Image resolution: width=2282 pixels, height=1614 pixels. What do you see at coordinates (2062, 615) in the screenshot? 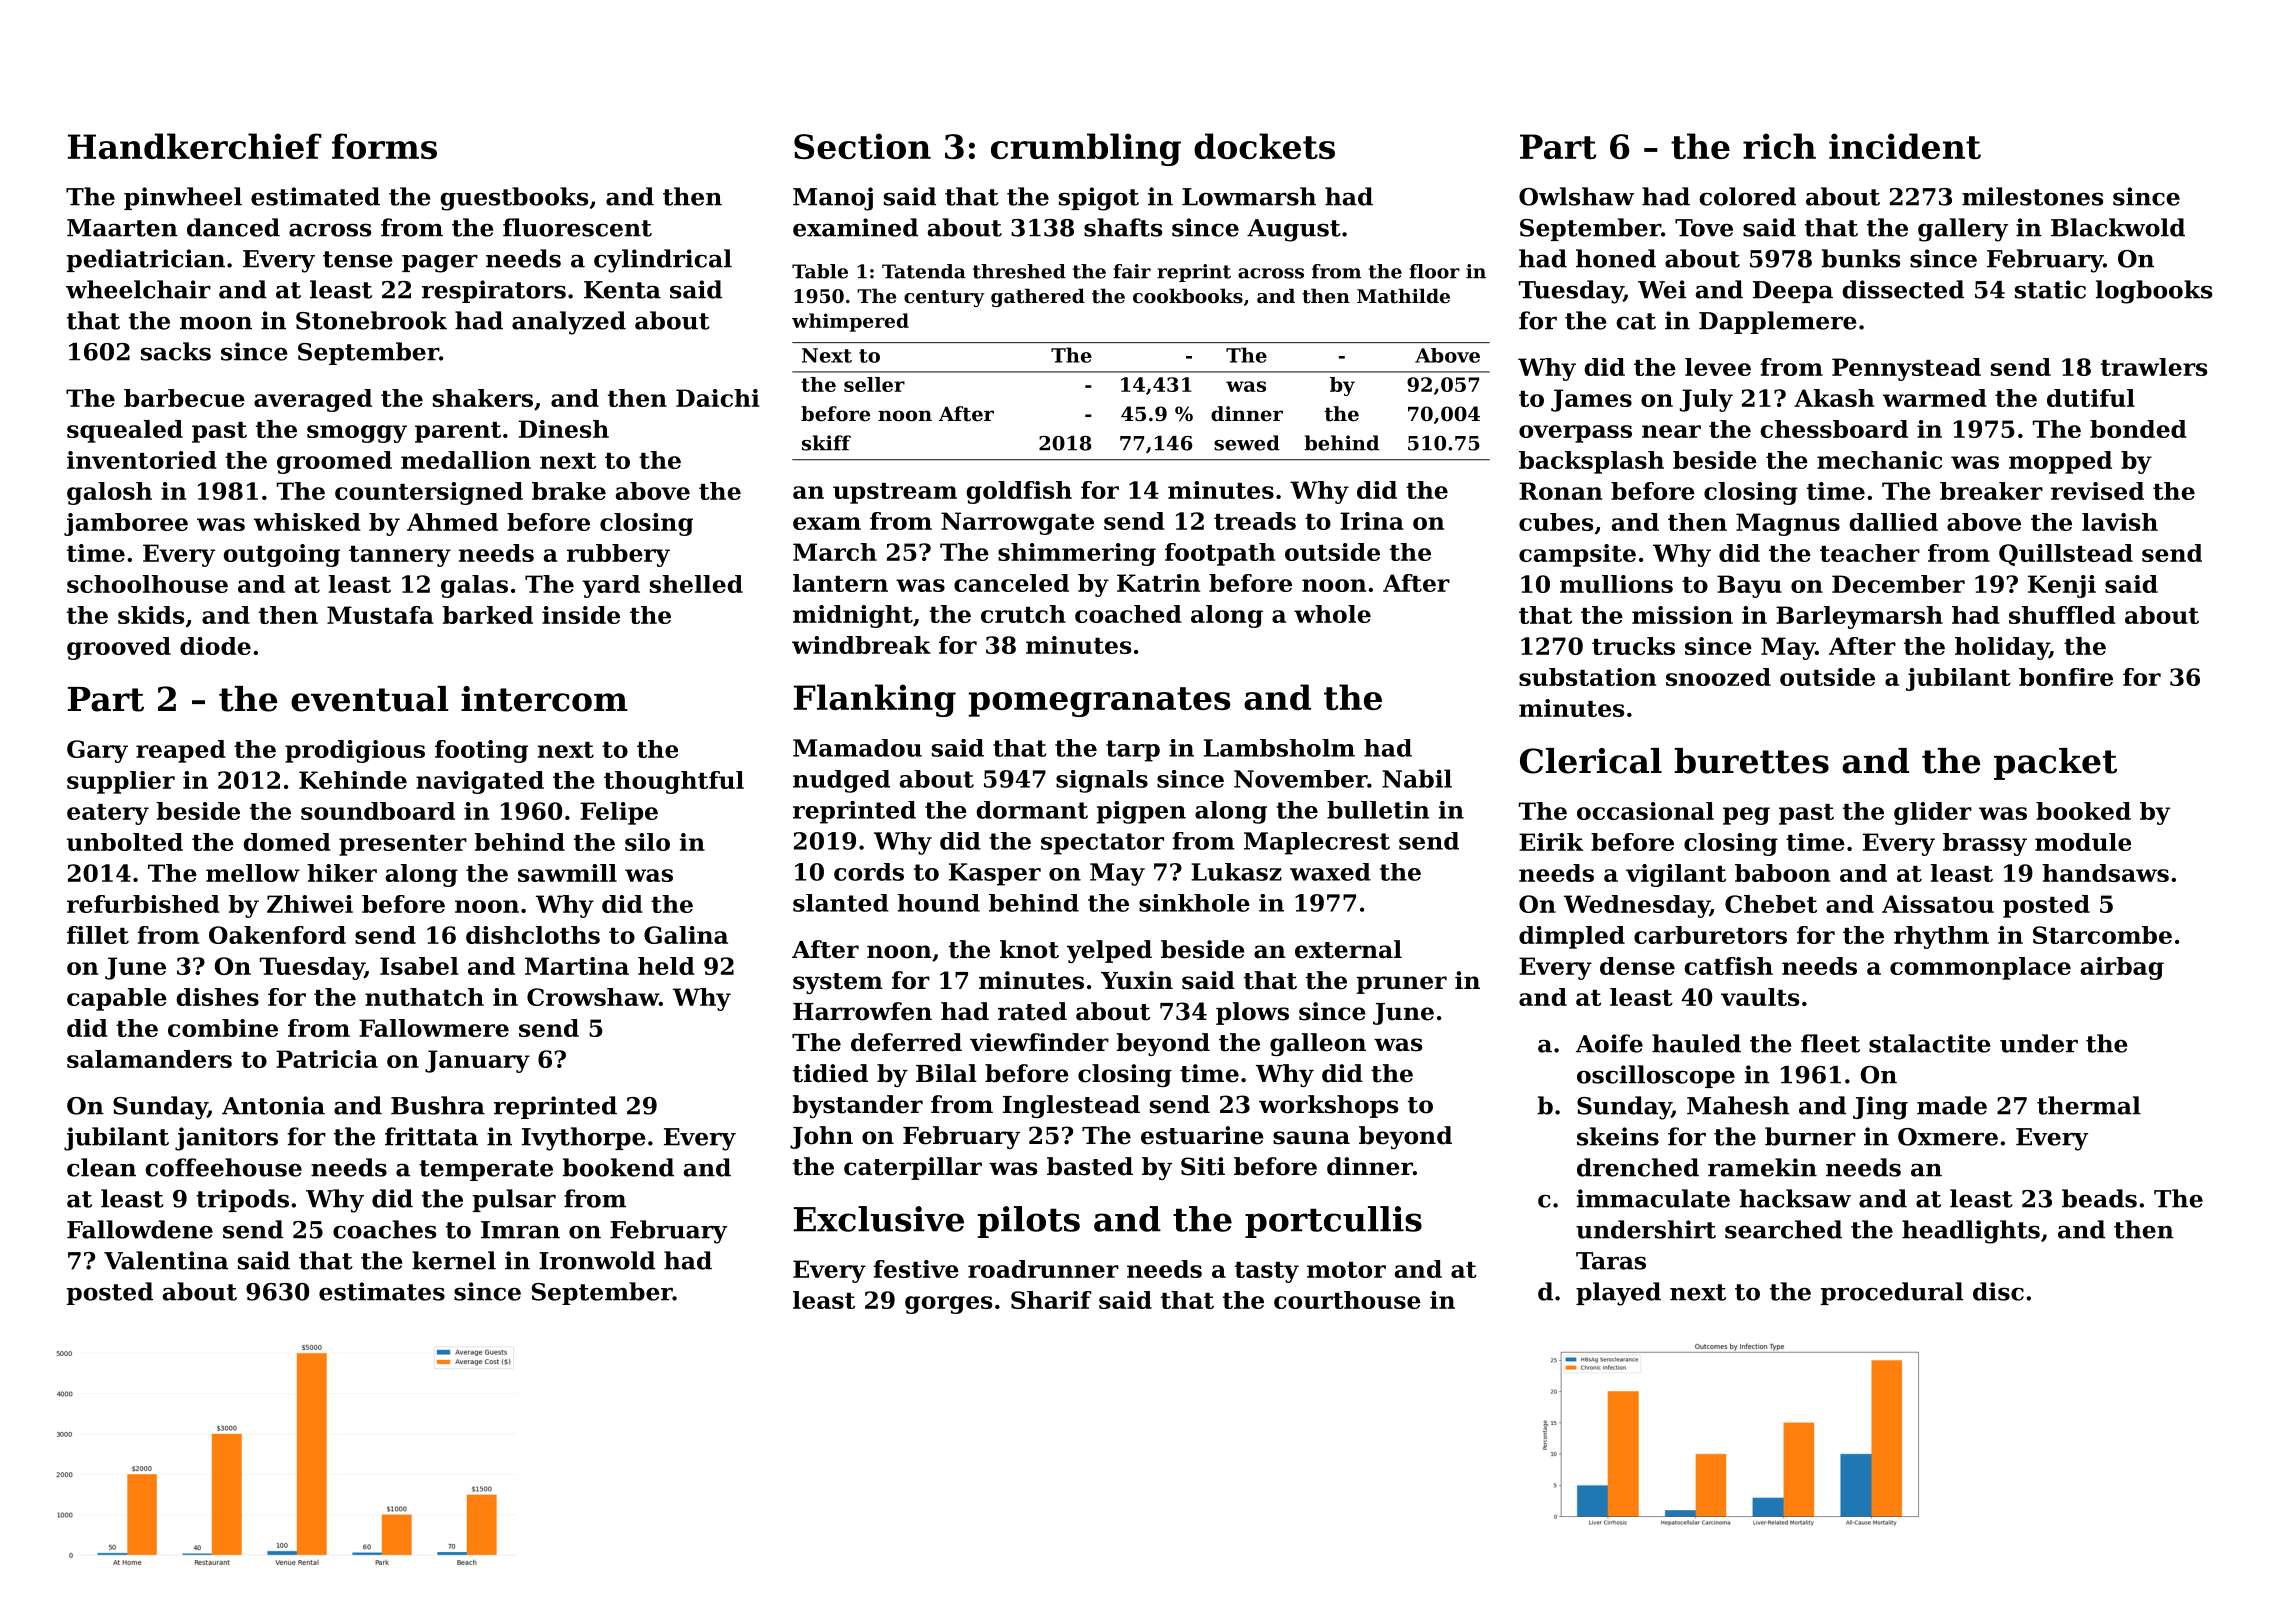
I see `shuffled` at bounding box center [2062, 615].
